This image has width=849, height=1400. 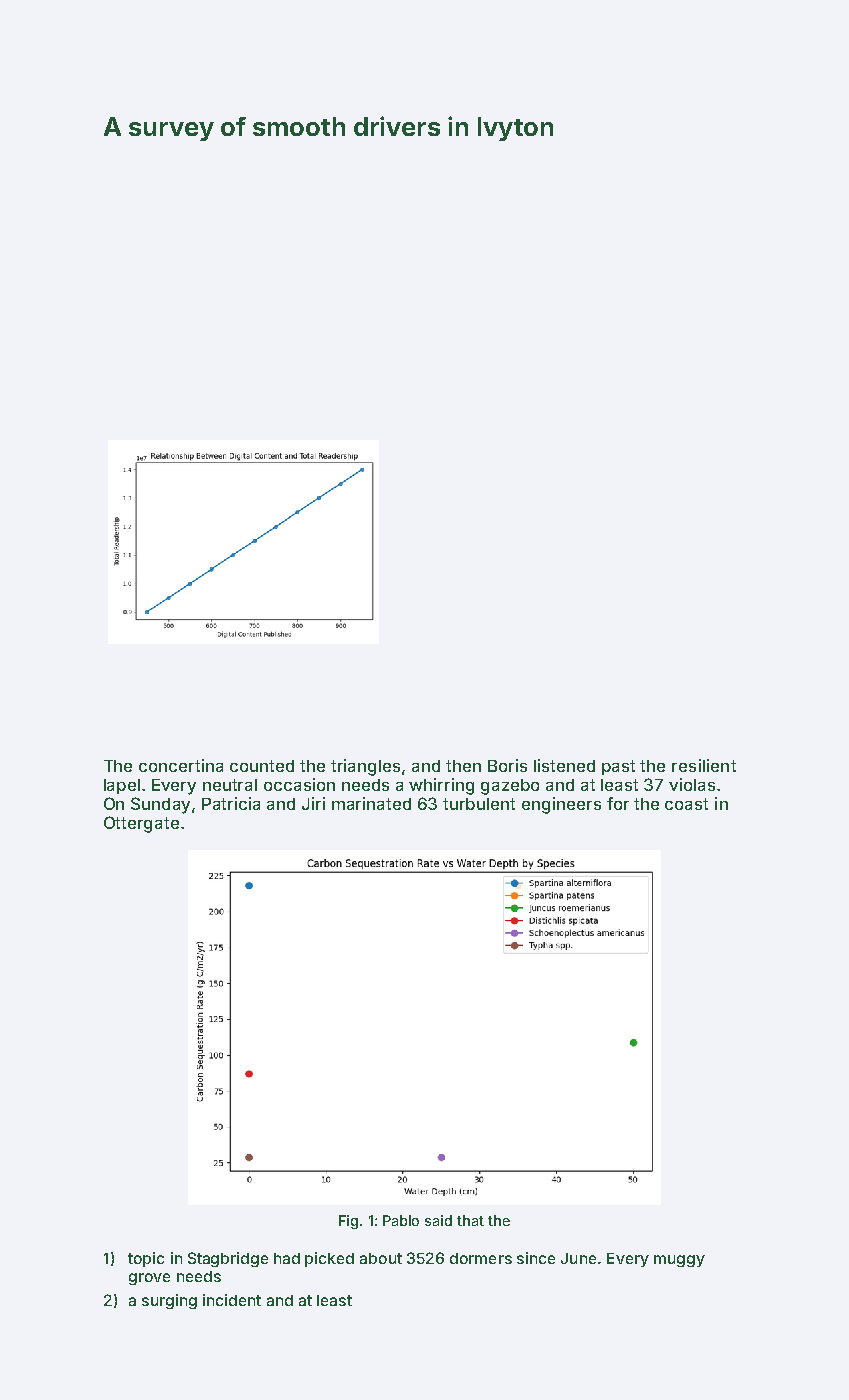 What do you see at coordinates (401, 1220) in the image?
I see `Pablo` at bounding box center [401, 1220].
